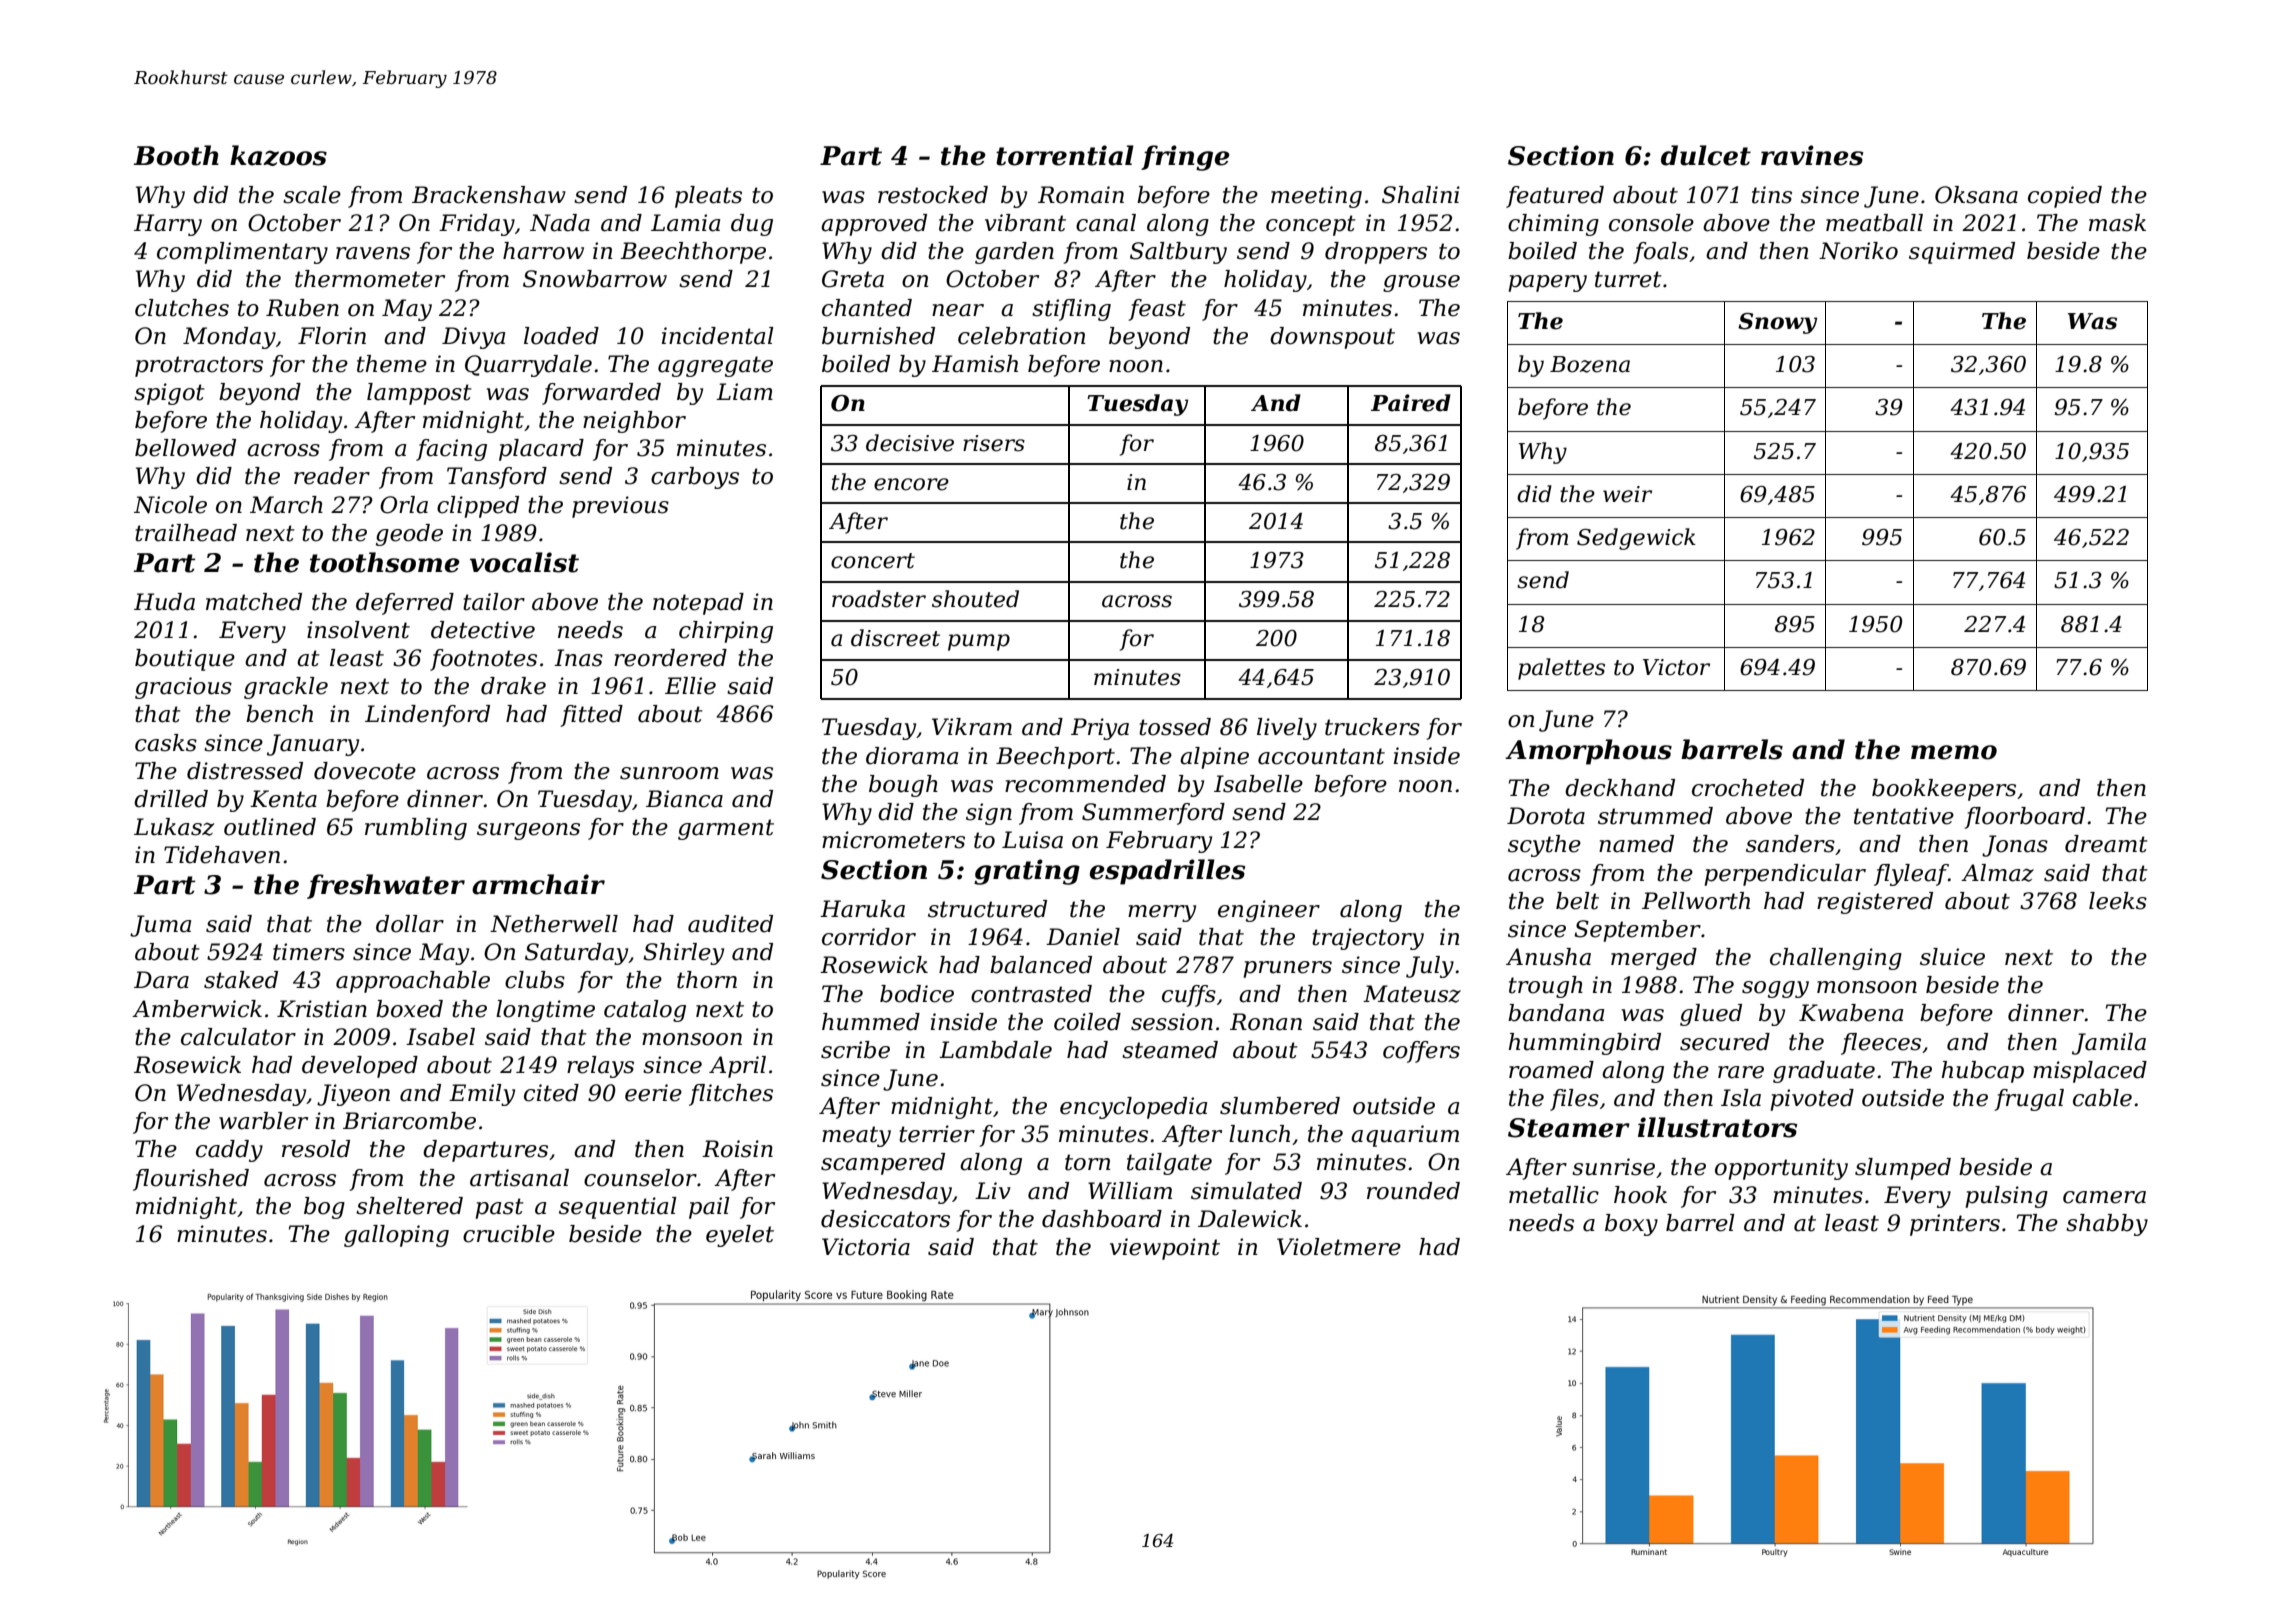  Describe the element at coordinates (912, 756) in the screenshot. I see `diorama` at that location.
